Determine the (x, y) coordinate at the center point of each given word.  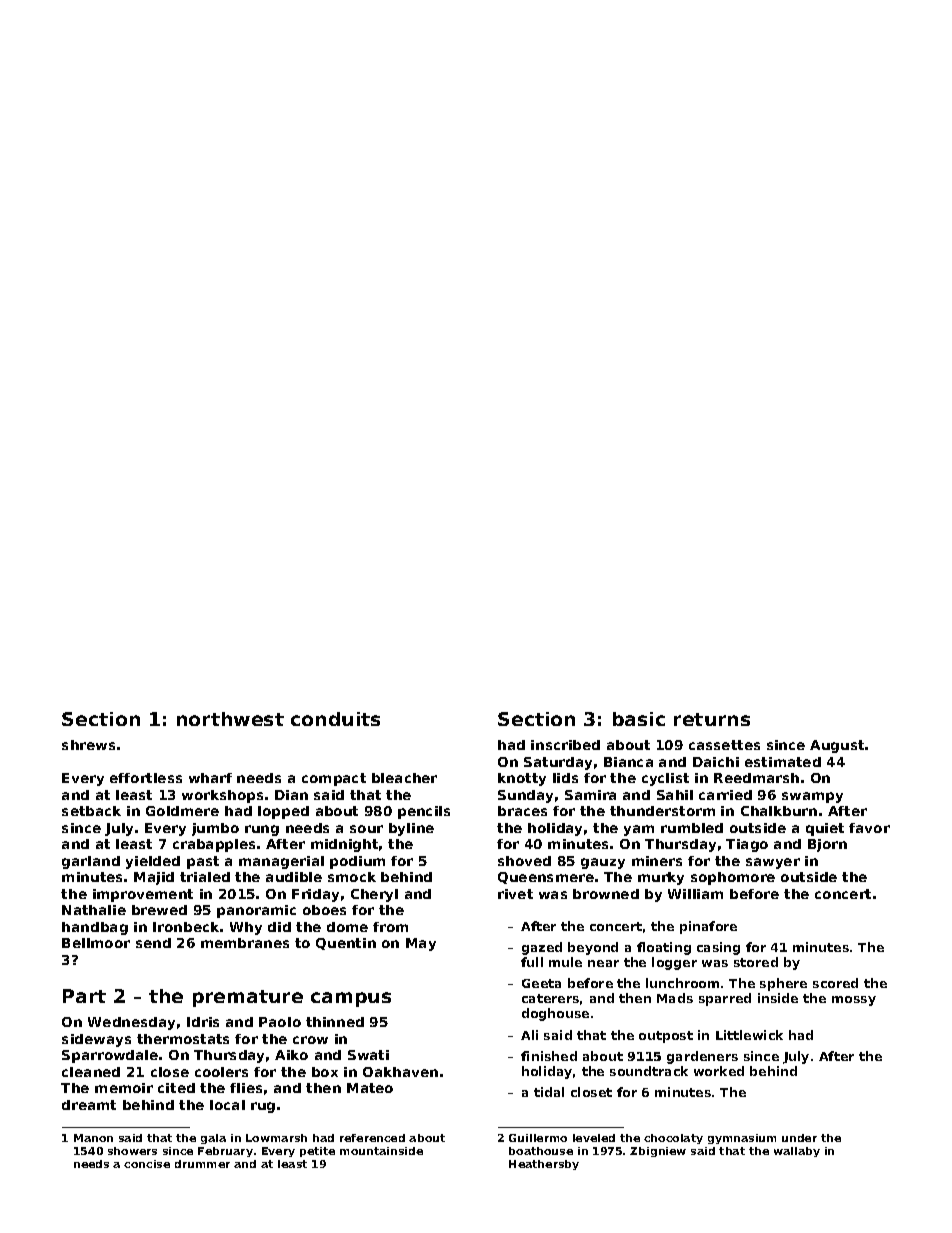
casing (718, 948)
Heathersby (544, 1165)
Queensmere (546, 878)
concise (147, 1164)
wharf (210, 778)
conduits (335, 719)
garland (91, 862)
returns (712, 719)
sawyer (773, 863)
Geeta (541, 983)
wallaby (797, 1152)
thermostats (183, 1039)
